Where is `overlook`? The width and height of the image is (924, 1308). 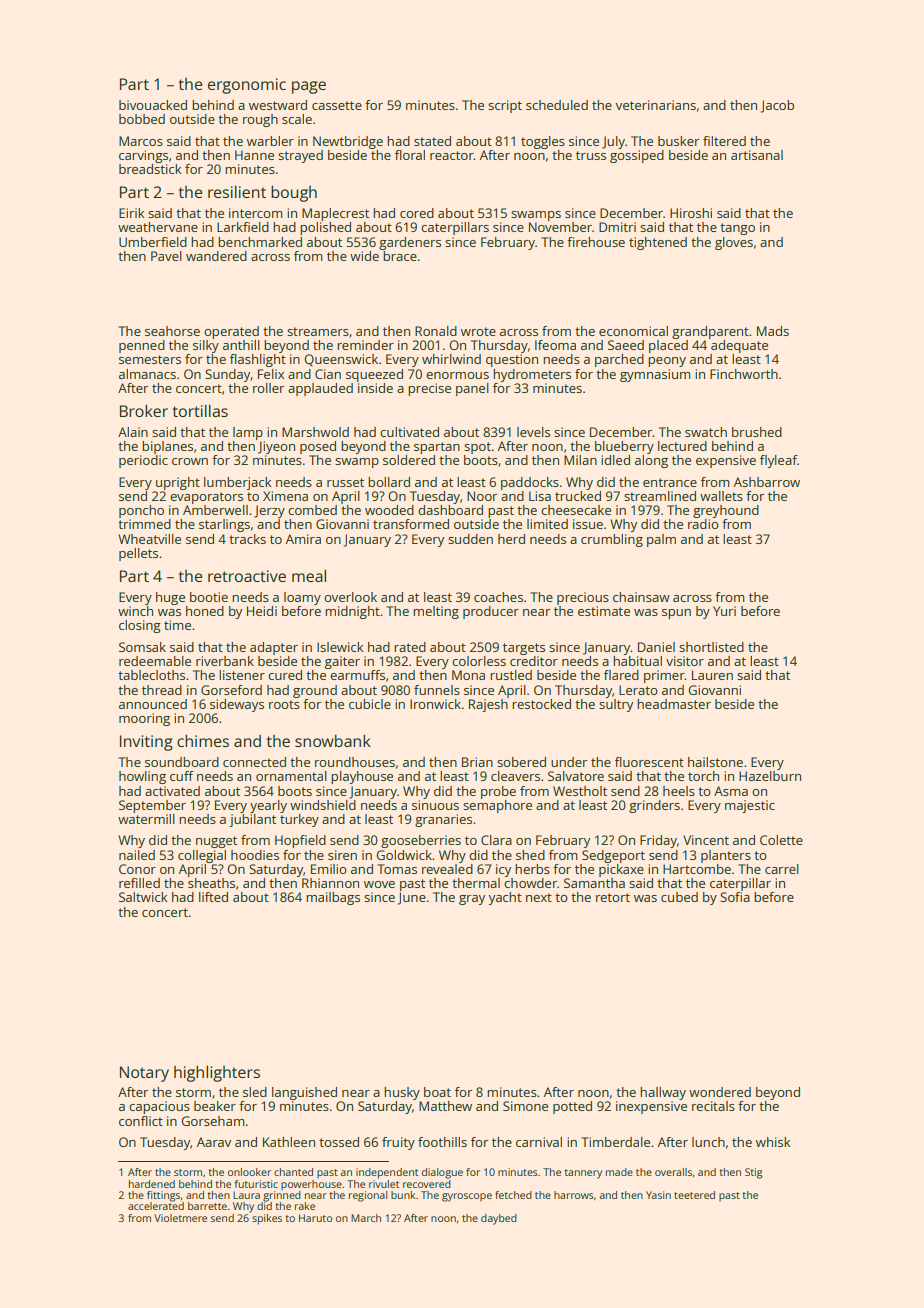 overlook is located at coordinates (350, 597).
